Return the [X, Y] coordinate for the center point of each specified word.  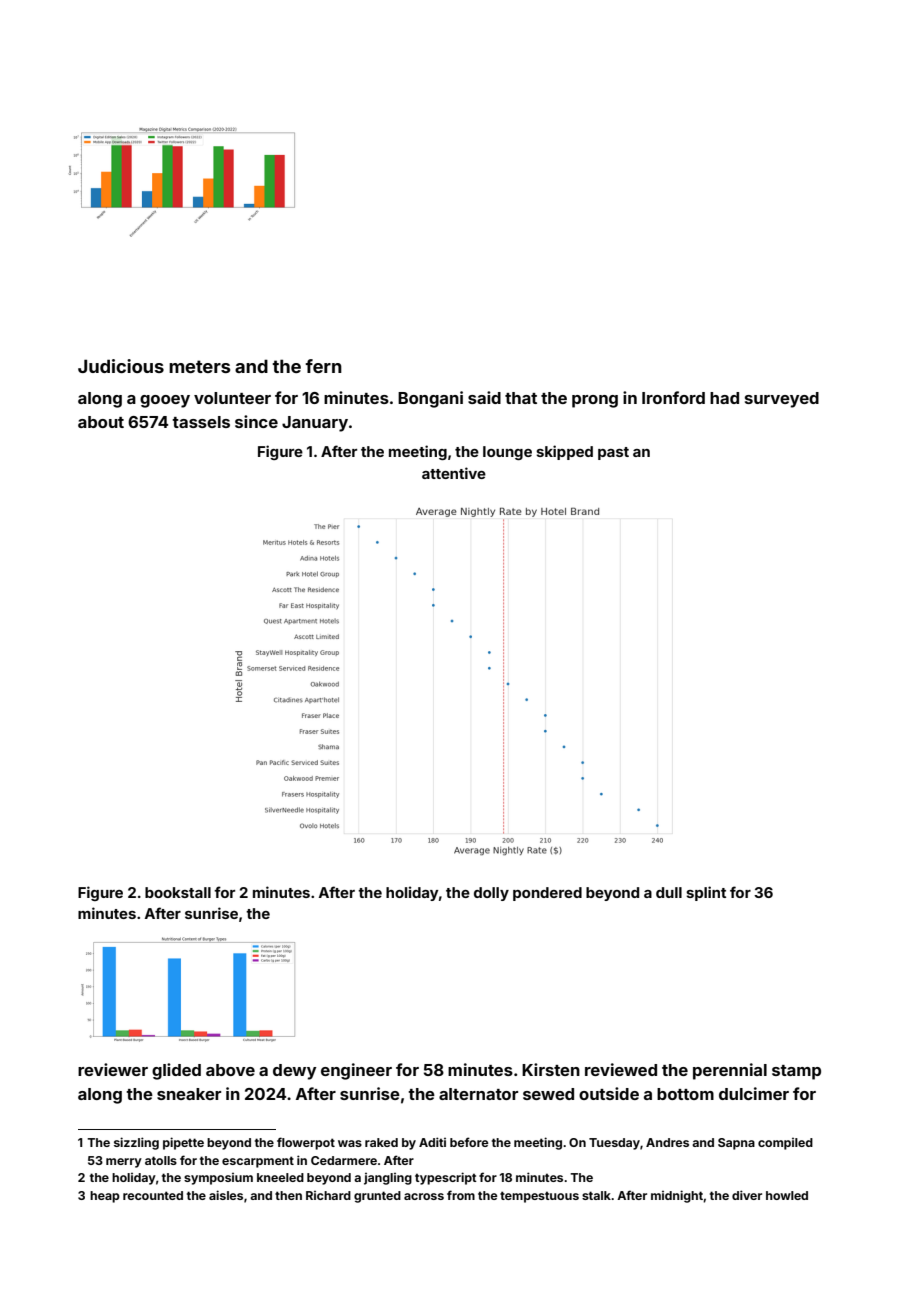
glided [176, 1071]
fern [323, 366]
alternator [478, 1094]
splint [706, 893]
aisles [226, 1195]
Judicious [121, 366]
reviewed [621, 1069]
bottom [685, 1094]
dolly [491, 894]
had [724, 398]
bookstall [178, 892]
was [350, 1143]
